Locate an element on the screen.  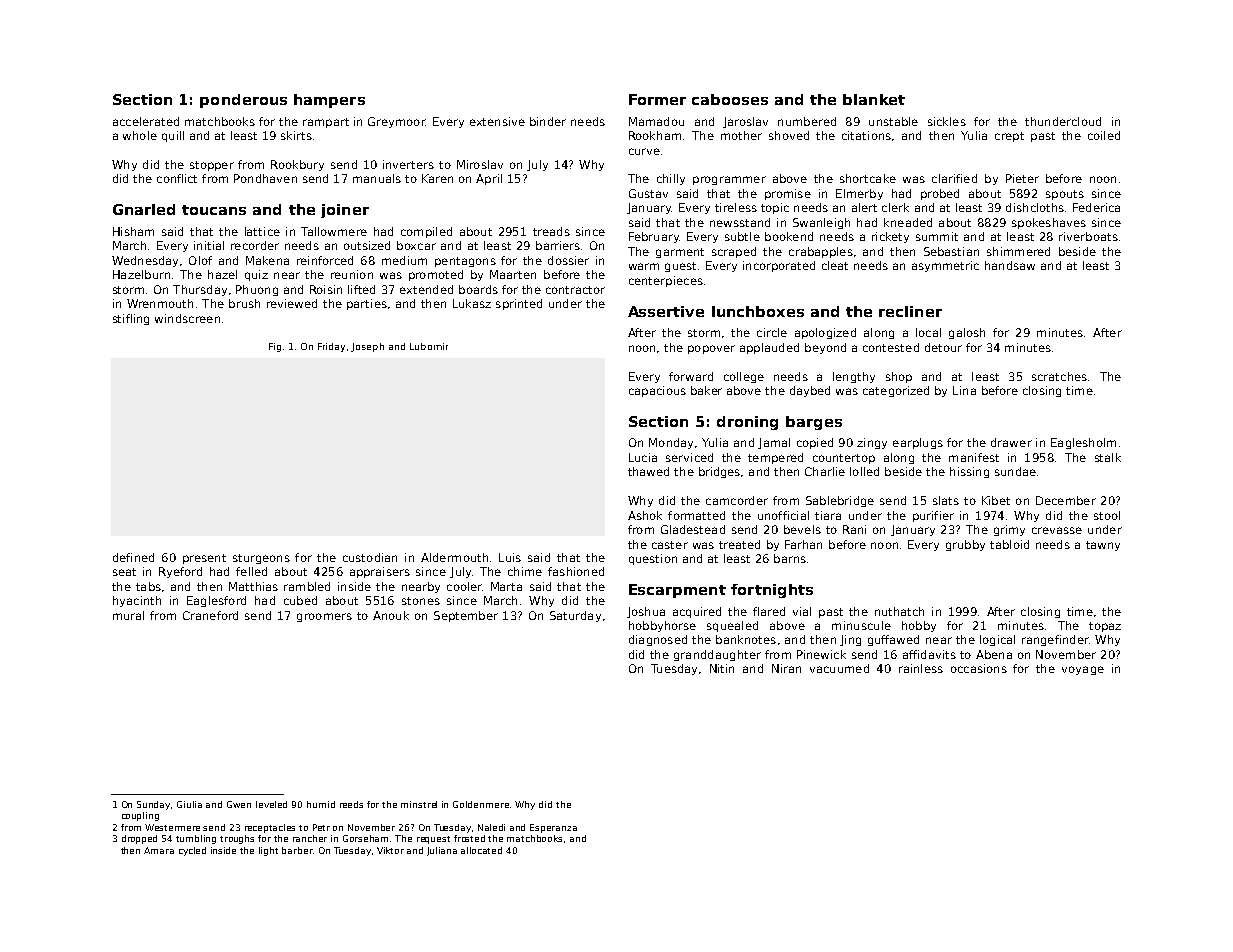
cycled is located at coordinates (192, 851).
